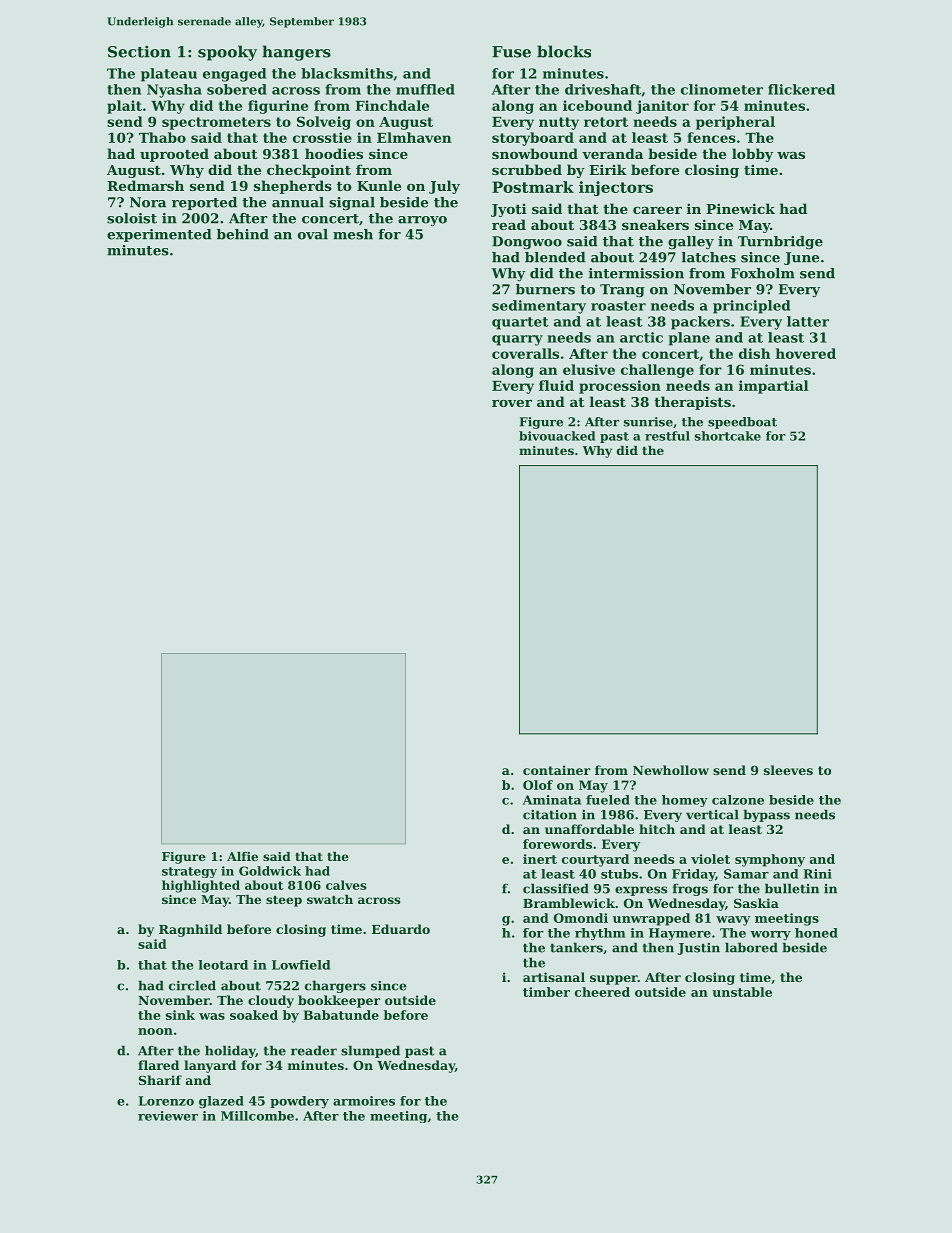 This screenshot has height=1233, width=952. What do you see at coordinates (564, 51) in the screenshot?
I see `blocks` at bounding box center [564, 51].
